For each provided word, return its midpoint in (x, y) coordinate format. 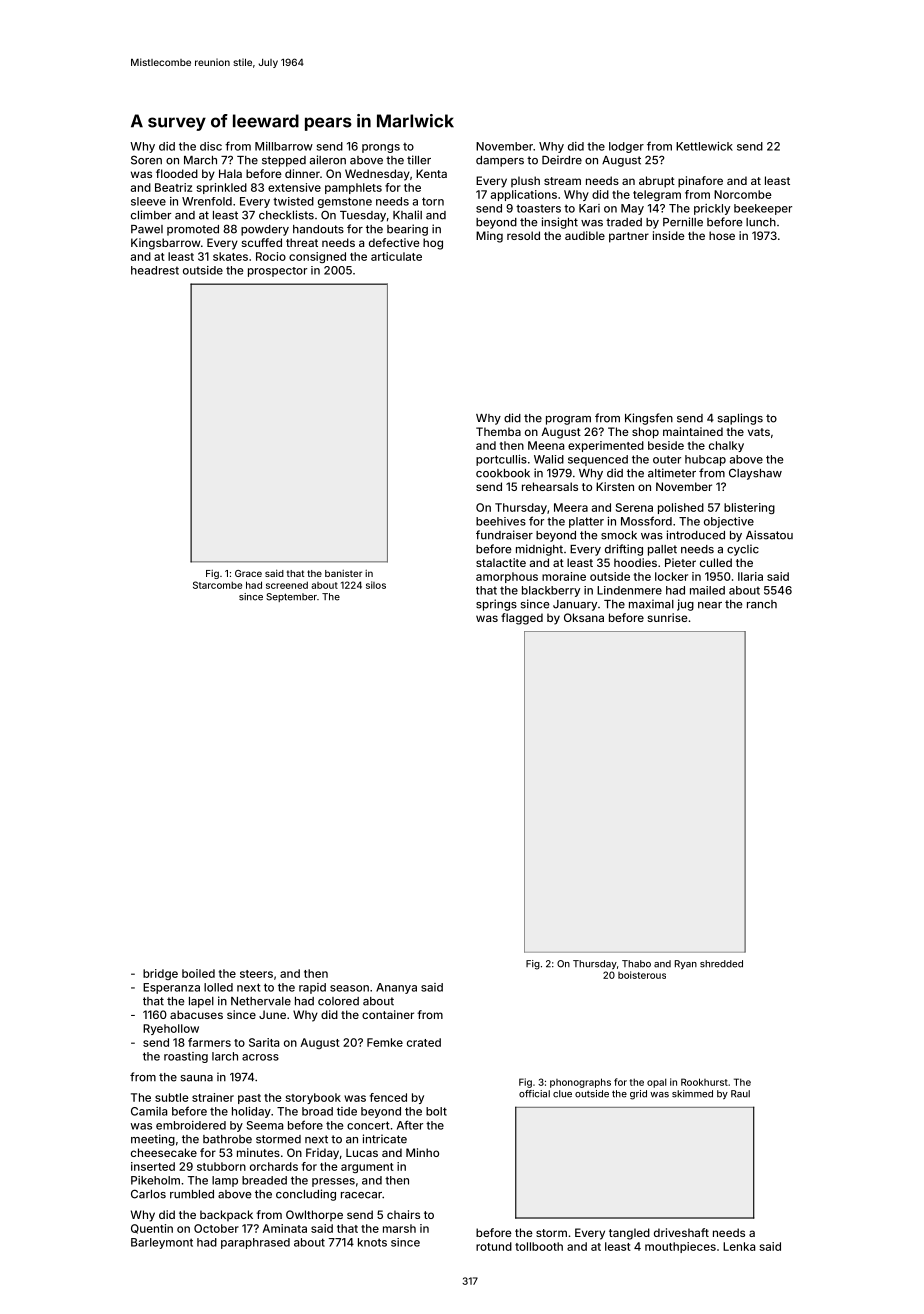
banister (343, 573)
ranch (762, 604)
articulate (396, 256)
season (349, 988)
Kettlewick (704, 146)
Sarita (264, 1042)
